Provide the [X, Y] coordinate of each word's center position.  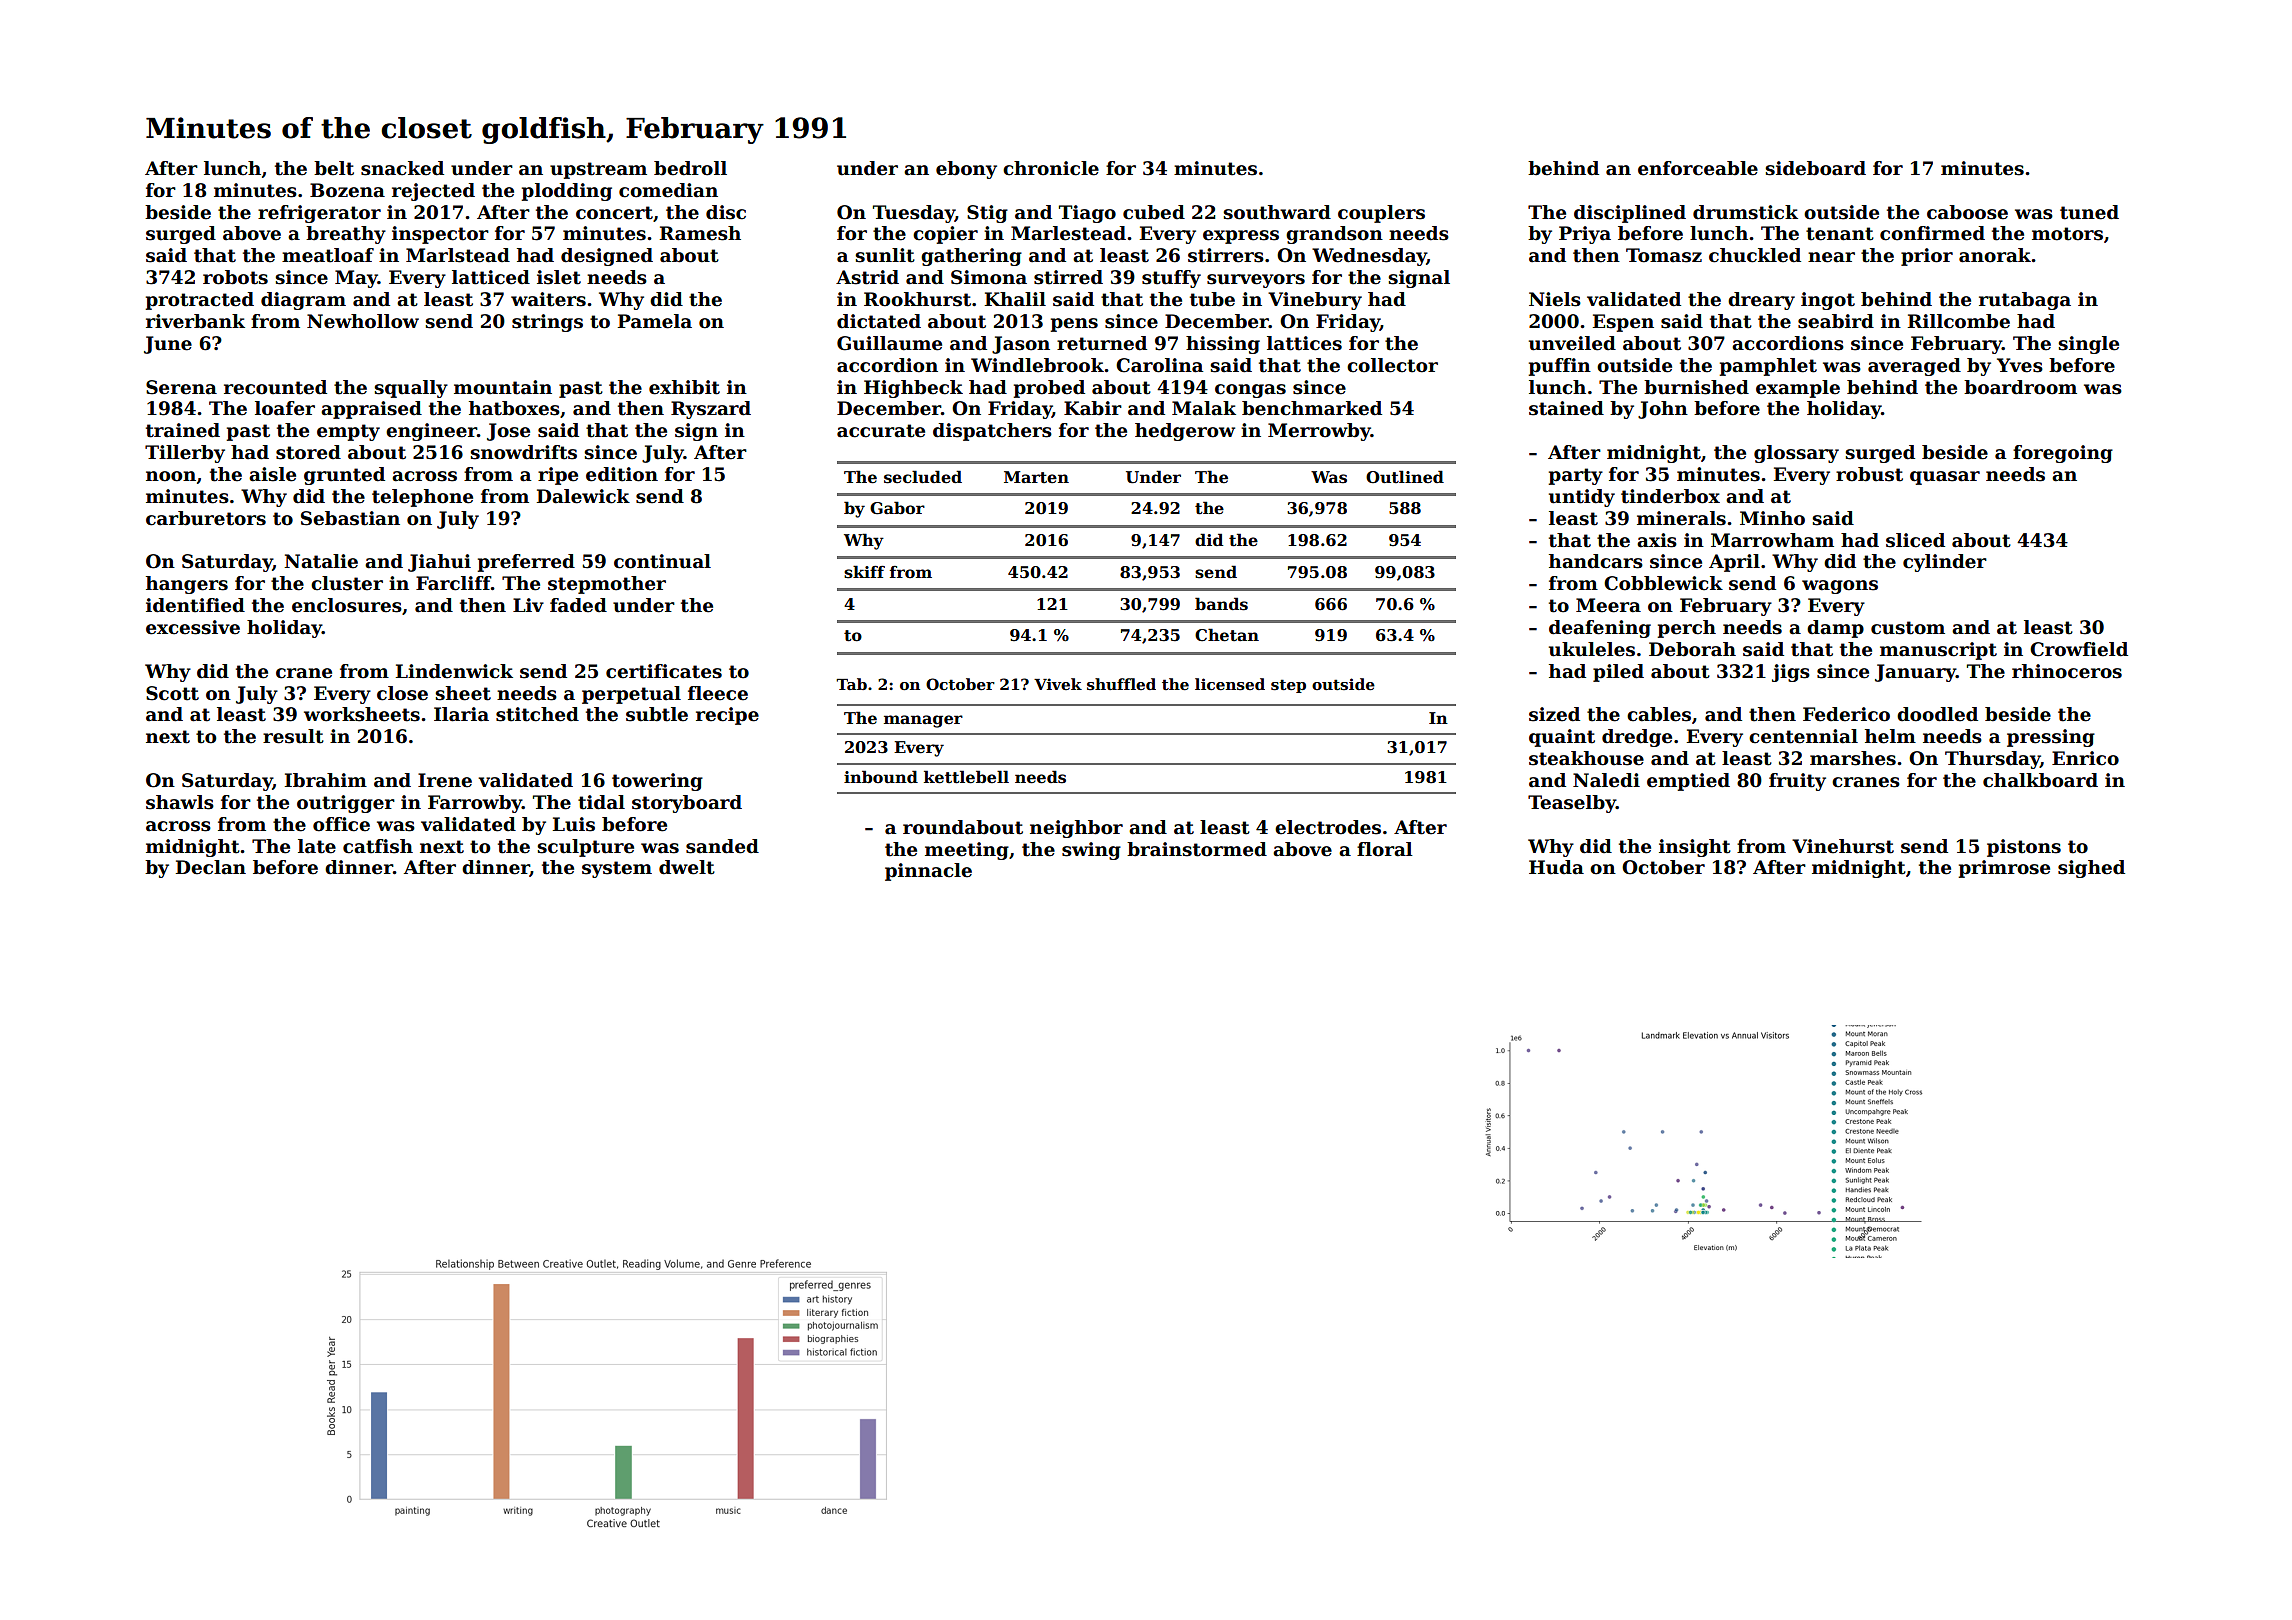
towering [657, 782]
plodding [567, 192]
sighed [2091, 869]
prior [1927, 257]
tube [1212, 299]
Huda [1556, 867]
